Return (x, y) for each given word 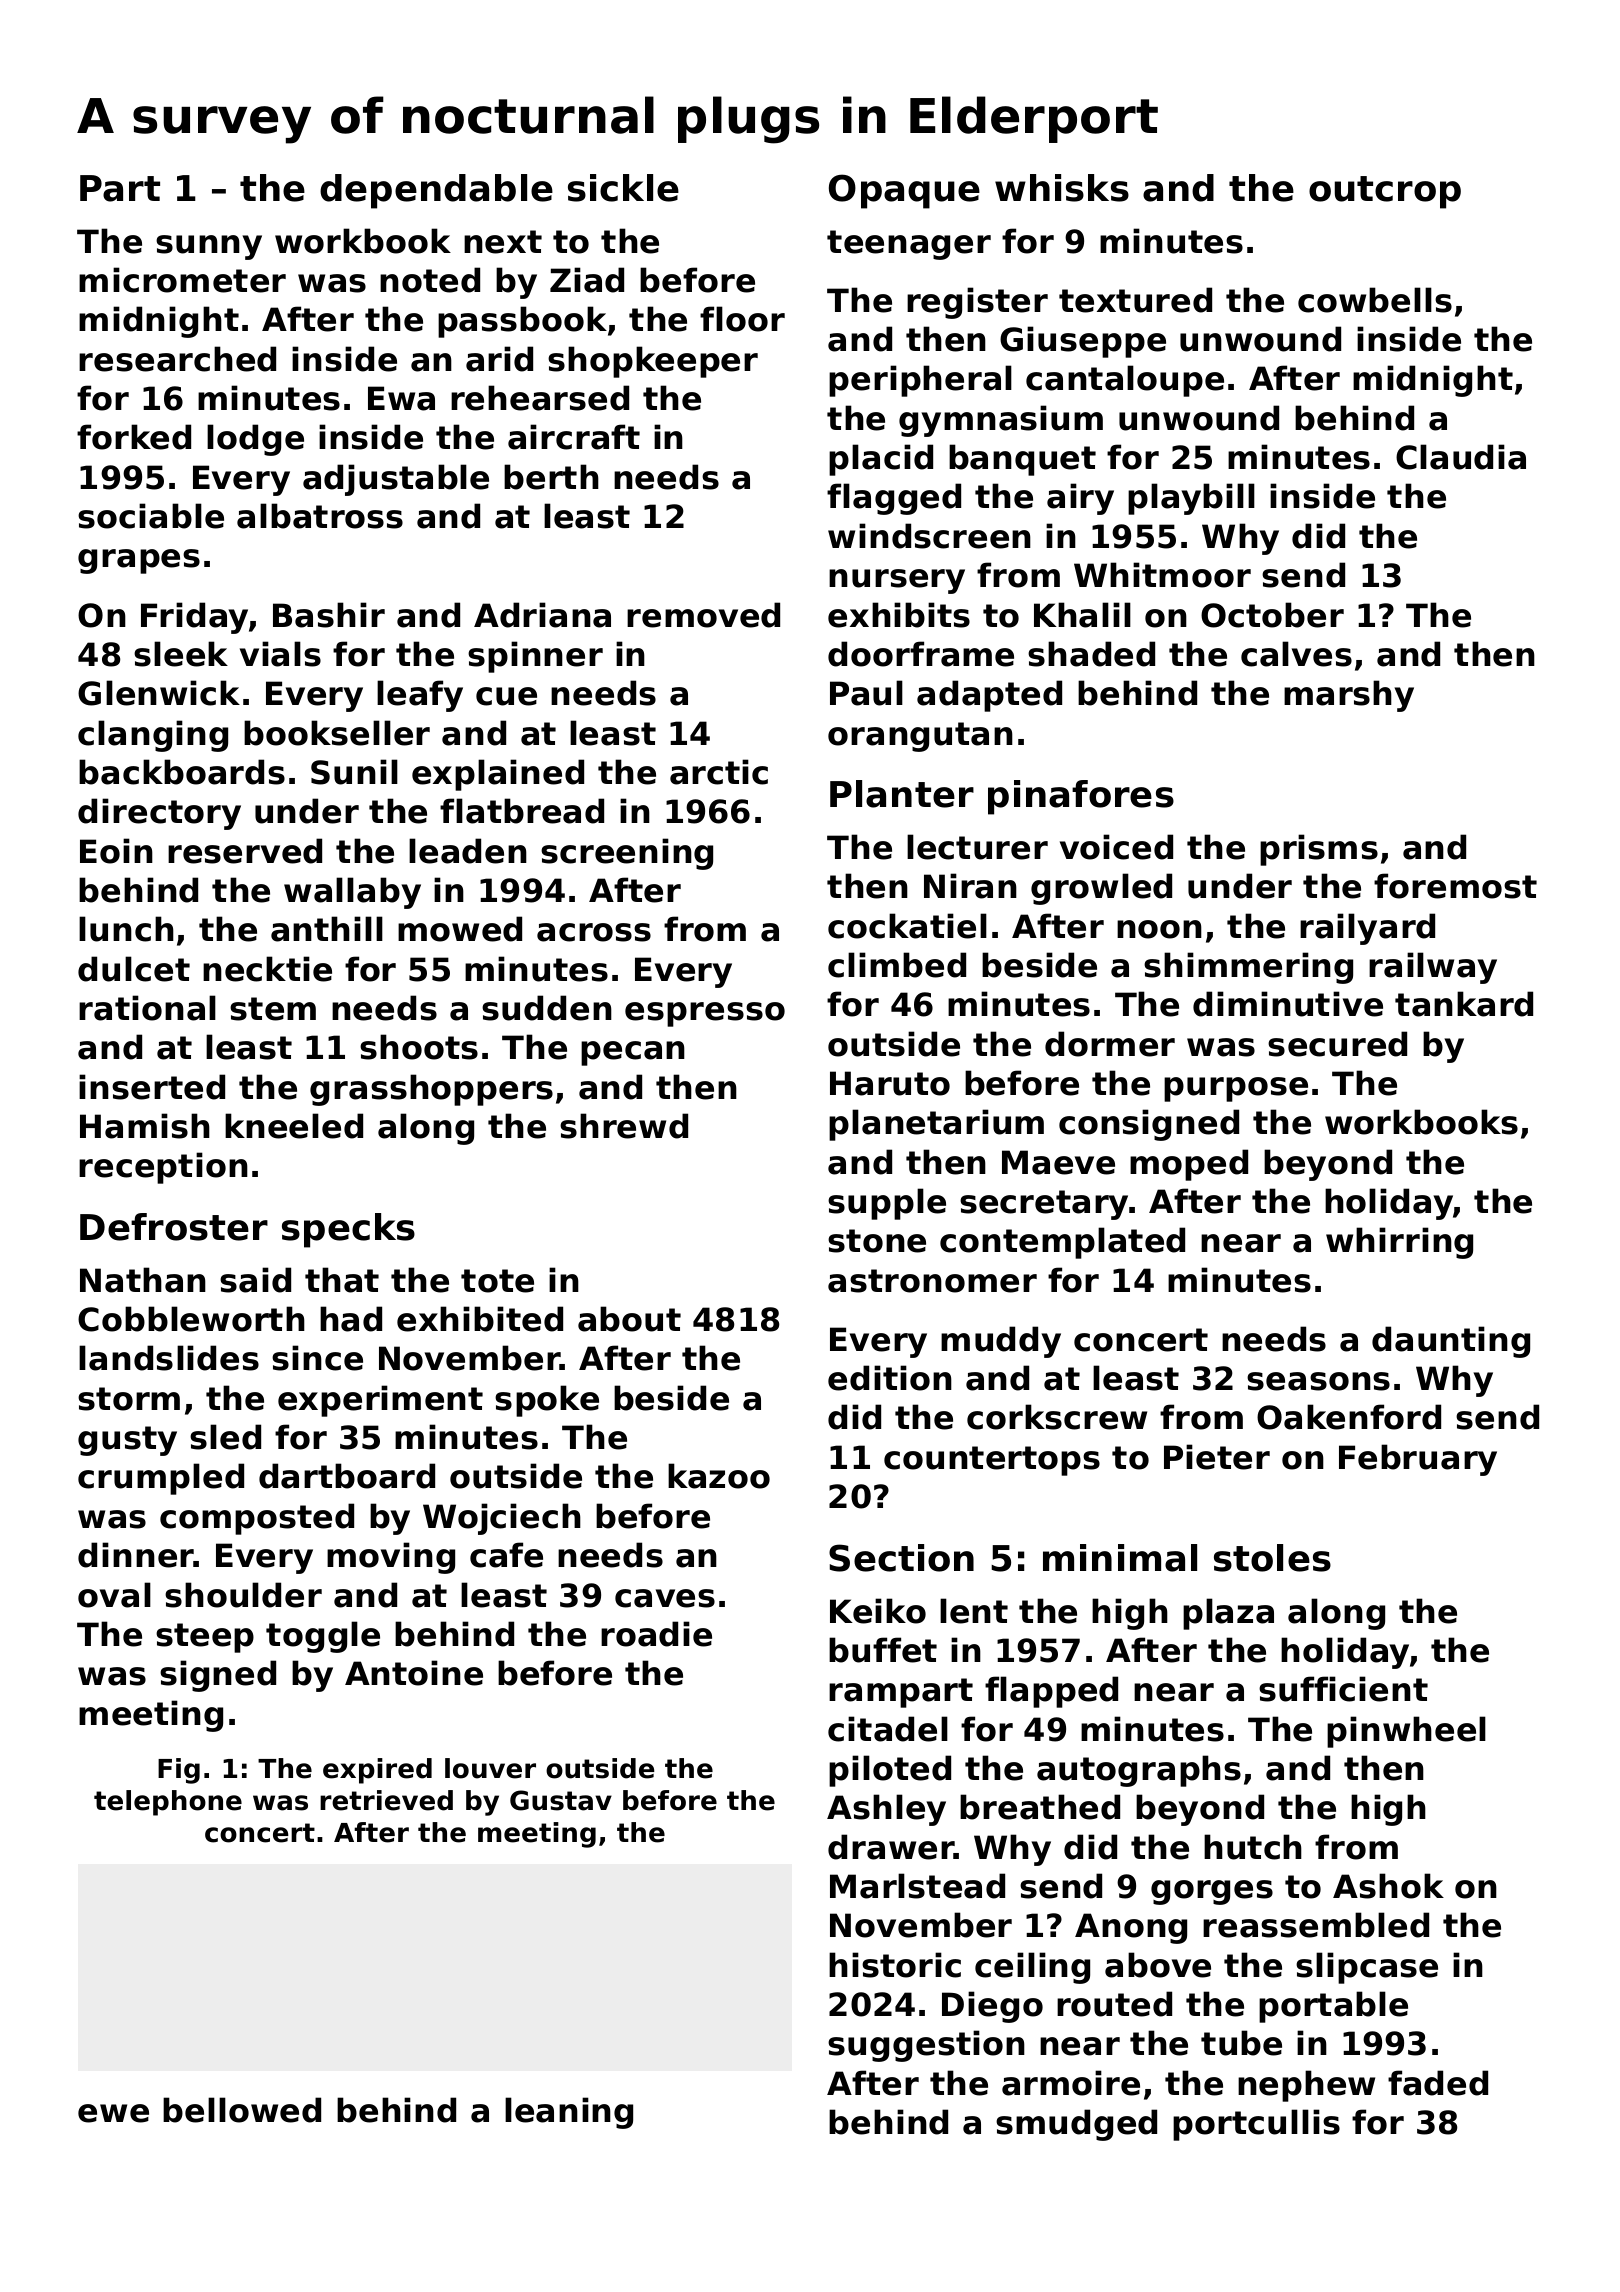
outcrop (1385, 192)
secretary (1044, 1205)
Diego (992, 2007)
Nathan (143, 1280)
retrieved (386, 1800)
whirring (1399, 1243)
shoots (419, 1047)
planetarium (936, 1125)
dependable (436, 191)
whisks (1062, 188)
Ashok (1388, 1886)
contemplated (1062, 1243)
